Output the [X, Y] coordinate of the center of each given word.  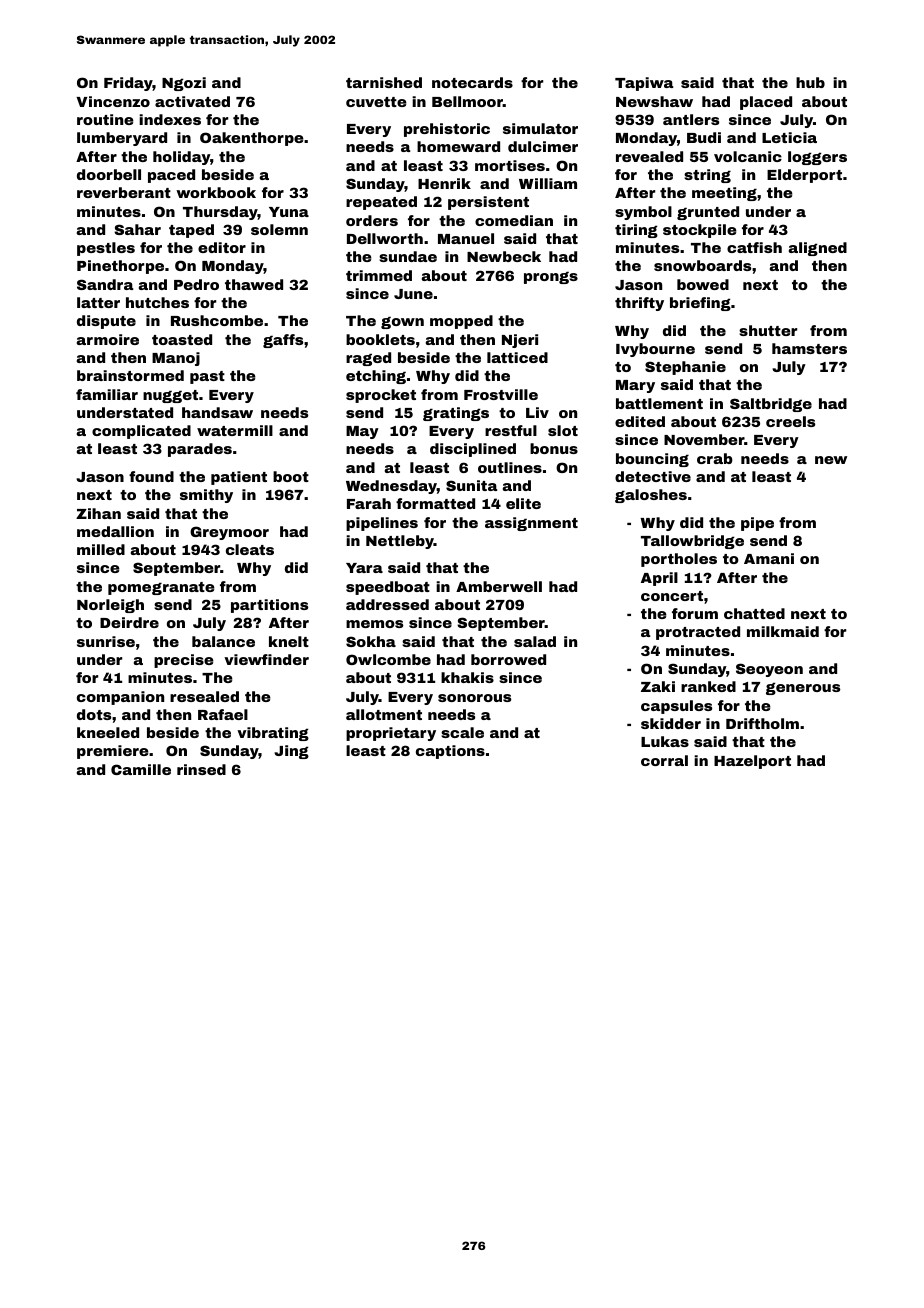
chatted [754, 613]
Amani [769, 558]
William [548, 183]
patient [239, 478]
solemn [279, 229]
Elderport [804, 176]
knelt [289, 641]
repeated [381, 203]
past [207, 377]
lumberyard [122, 139]
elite [523, 503]
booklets [380, 339]
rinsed [201, 769]
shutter [768, 330]
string [707, 176]
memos [374, 624]
